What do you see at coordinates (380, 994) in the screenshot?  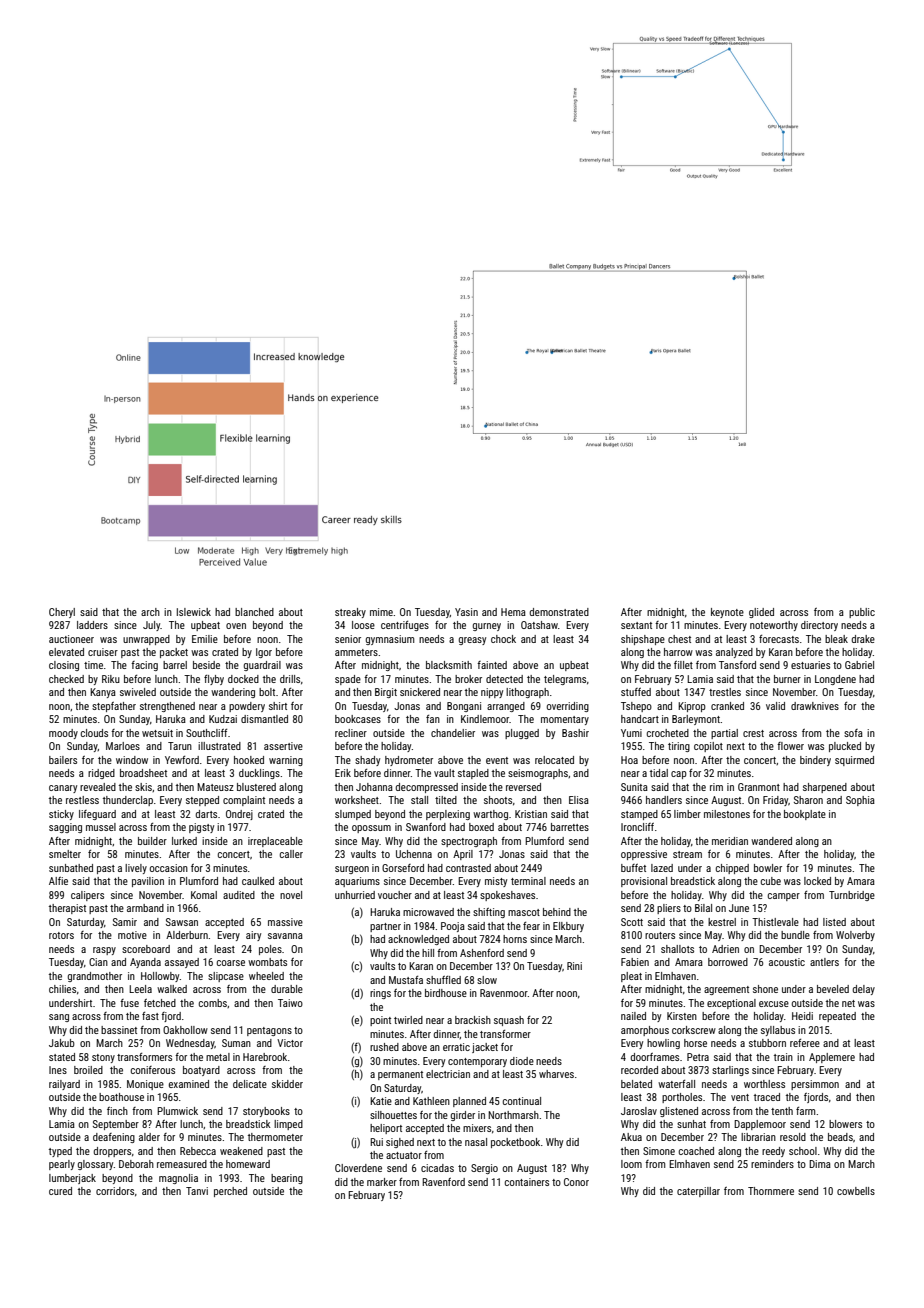 I see `rings` at bounding box center [380, 994].
